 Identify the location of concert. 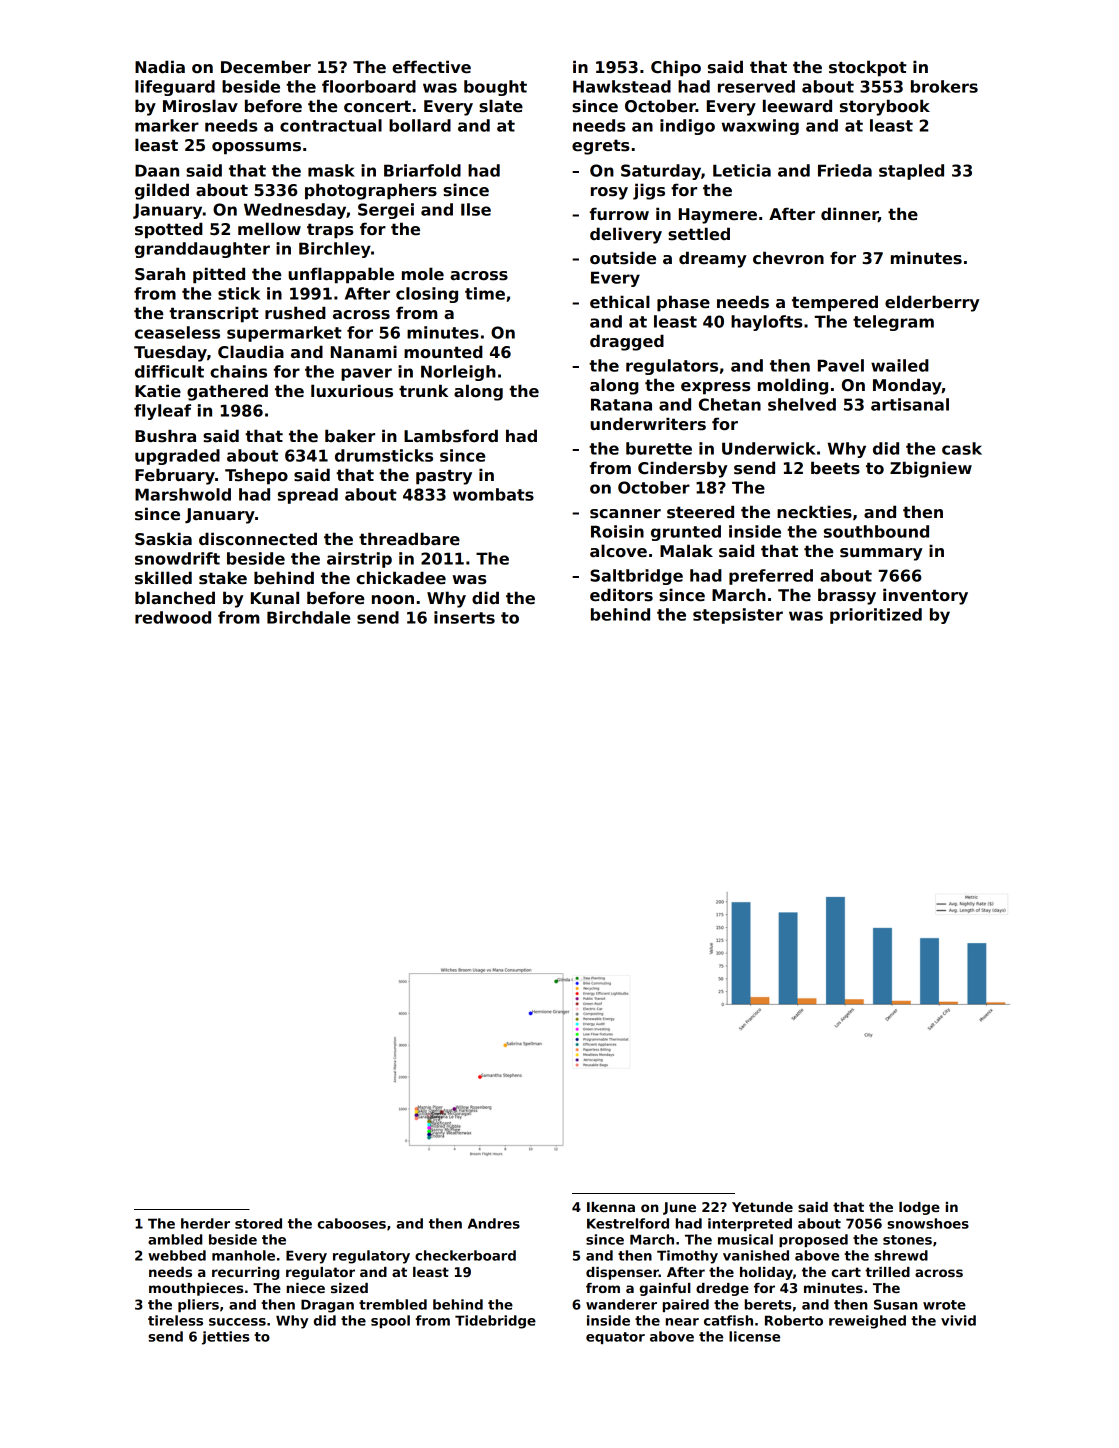
(377, 106).
